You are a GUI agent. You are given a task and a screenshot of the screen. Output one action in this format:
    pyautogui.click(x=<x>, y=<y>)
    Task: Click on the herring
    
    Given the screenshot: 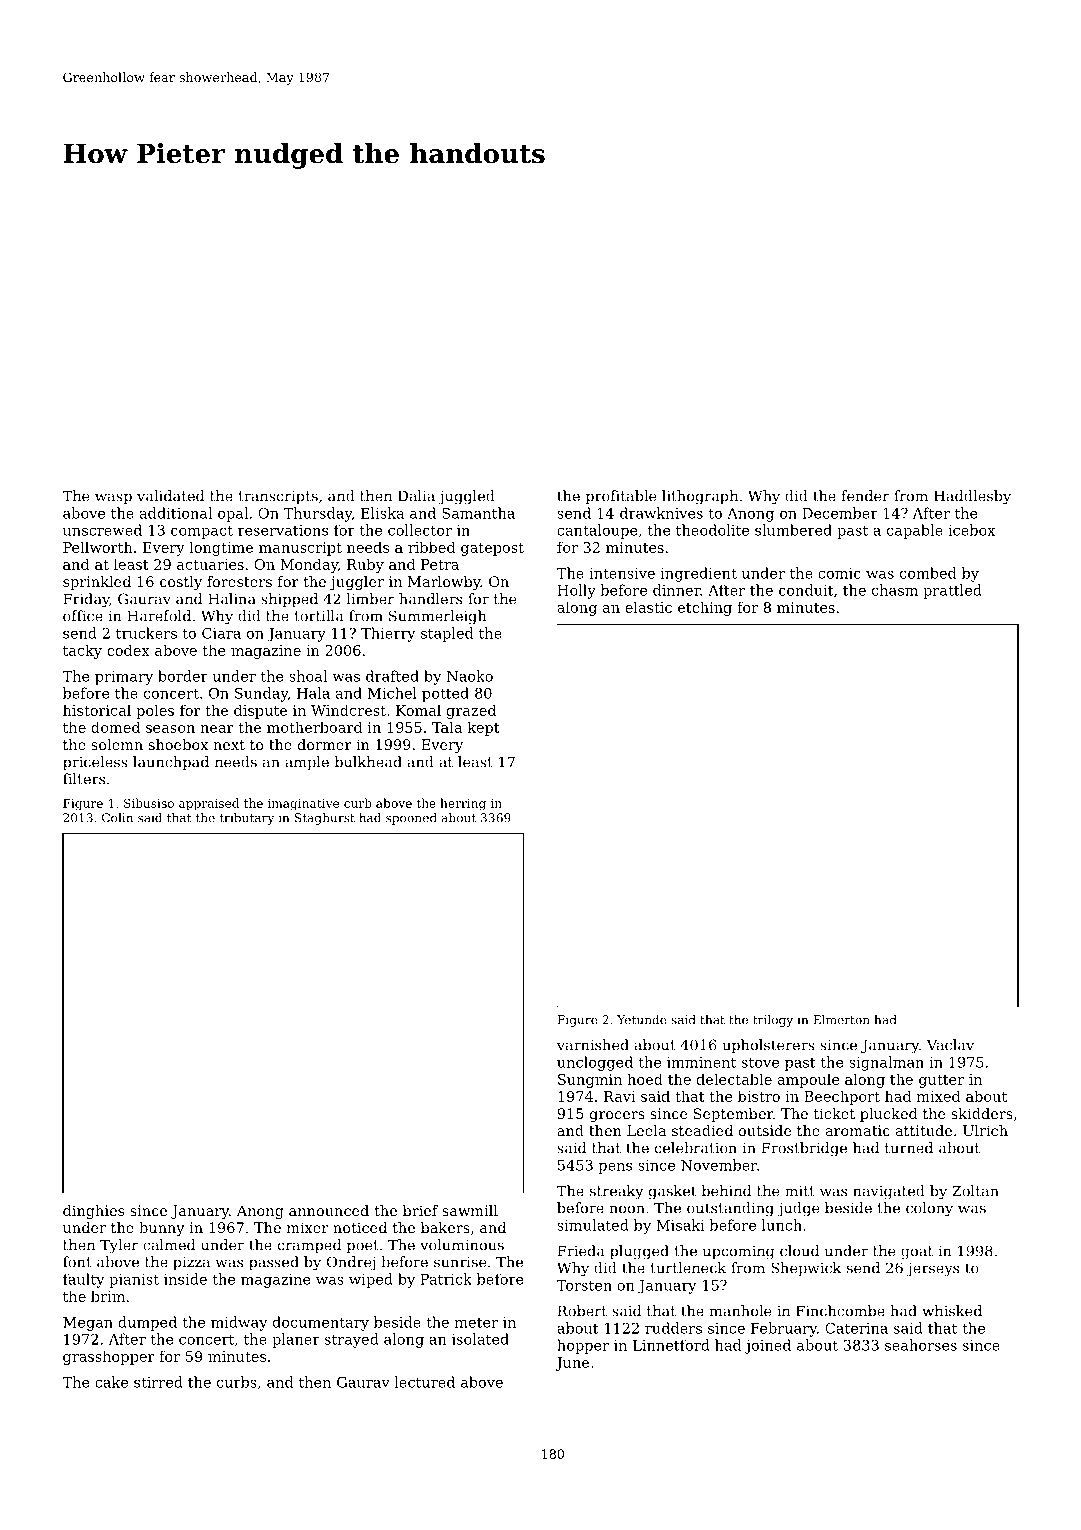 What is the action you would take?
    pyautogui.click(x=463, y=804)
